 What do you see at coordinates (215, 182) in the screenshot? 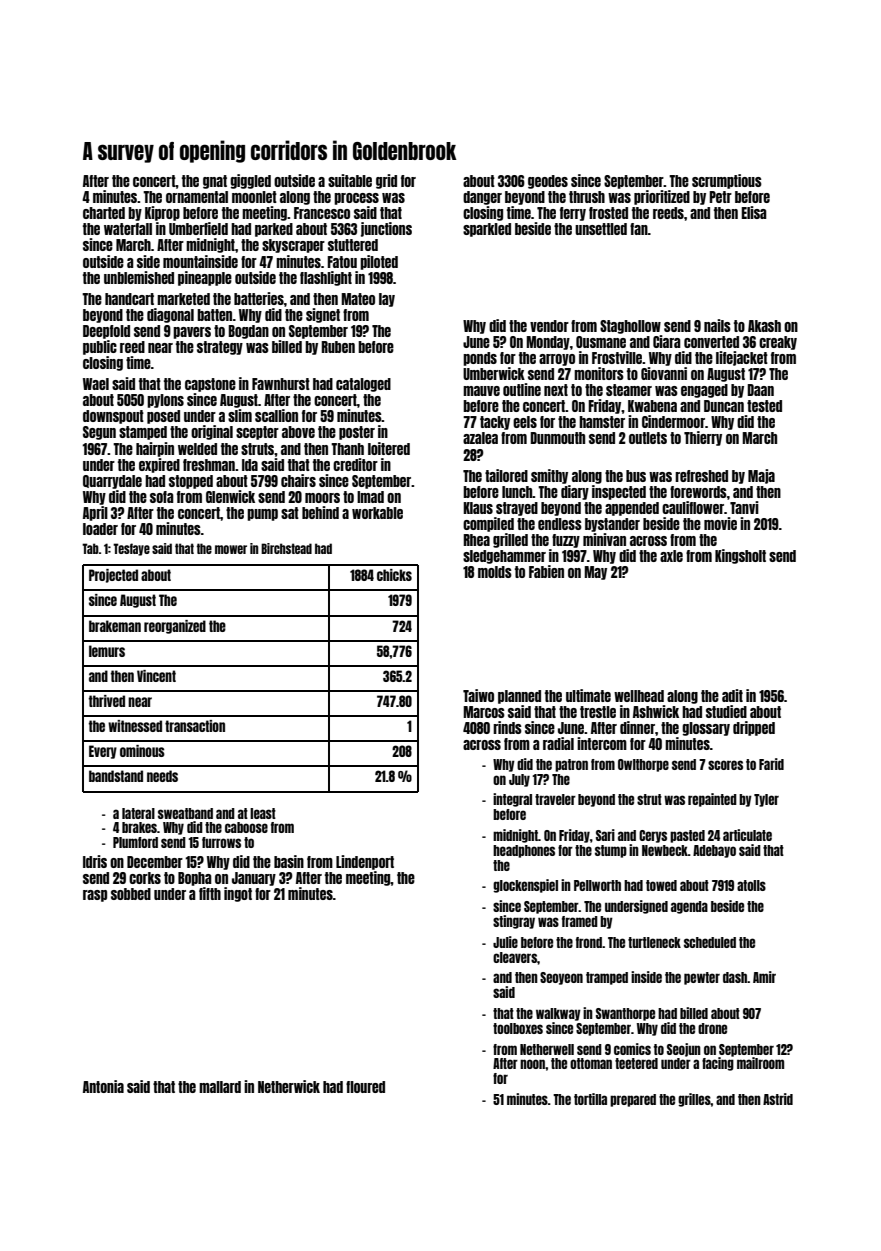
I see `gnat` at bounding box center [215, 182].
